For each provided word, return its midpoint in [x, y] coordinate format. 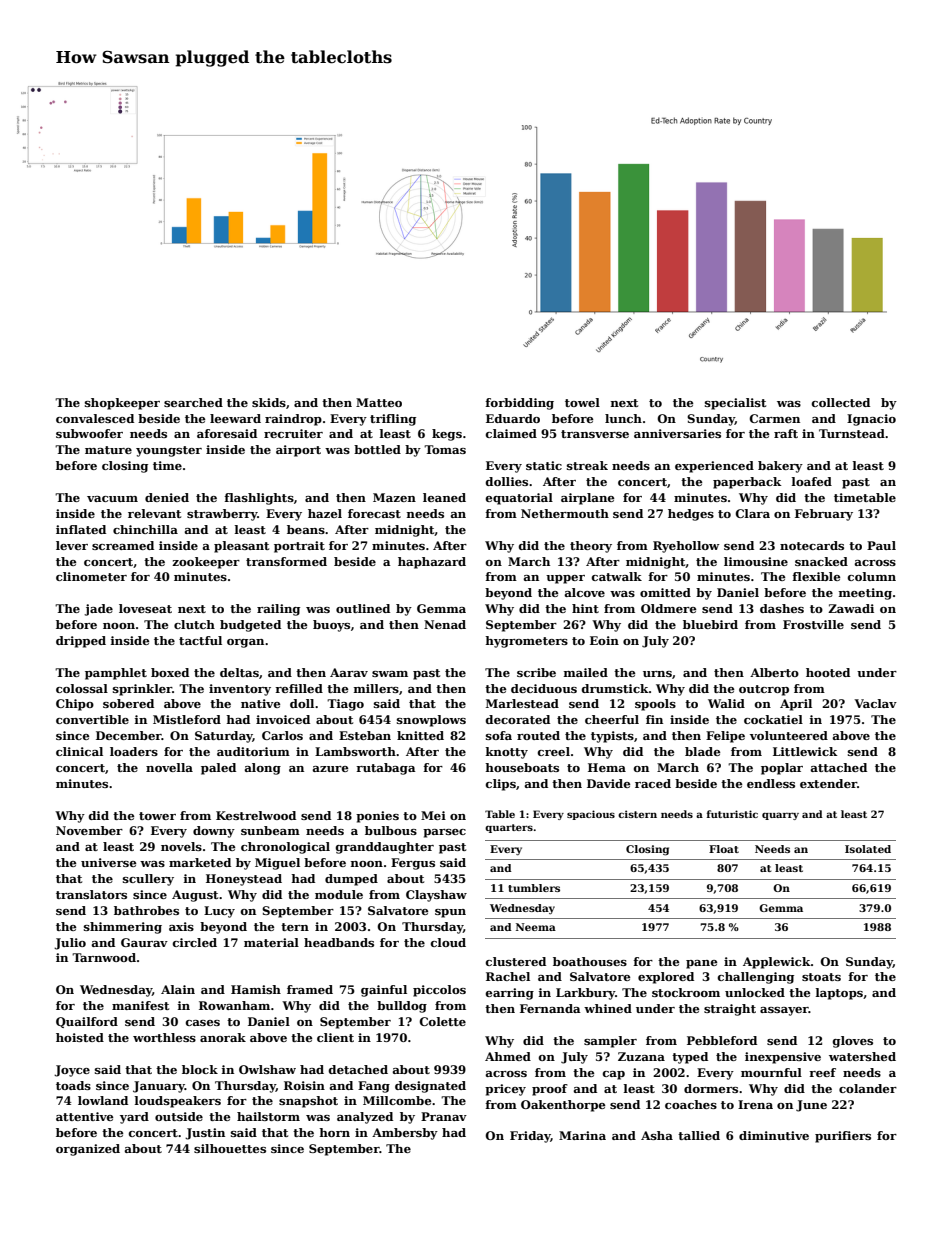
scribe [536, 672]
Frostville [813, 624]
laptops [839, 994]
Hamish [256, 989]
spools [655, 705]
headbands [339, 942]
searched [193, 402]
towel [582, 402]
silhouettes [230, 1148]
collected [841, 402]
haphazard [432, 563]
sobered [128, 703]
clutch [194, 624]
